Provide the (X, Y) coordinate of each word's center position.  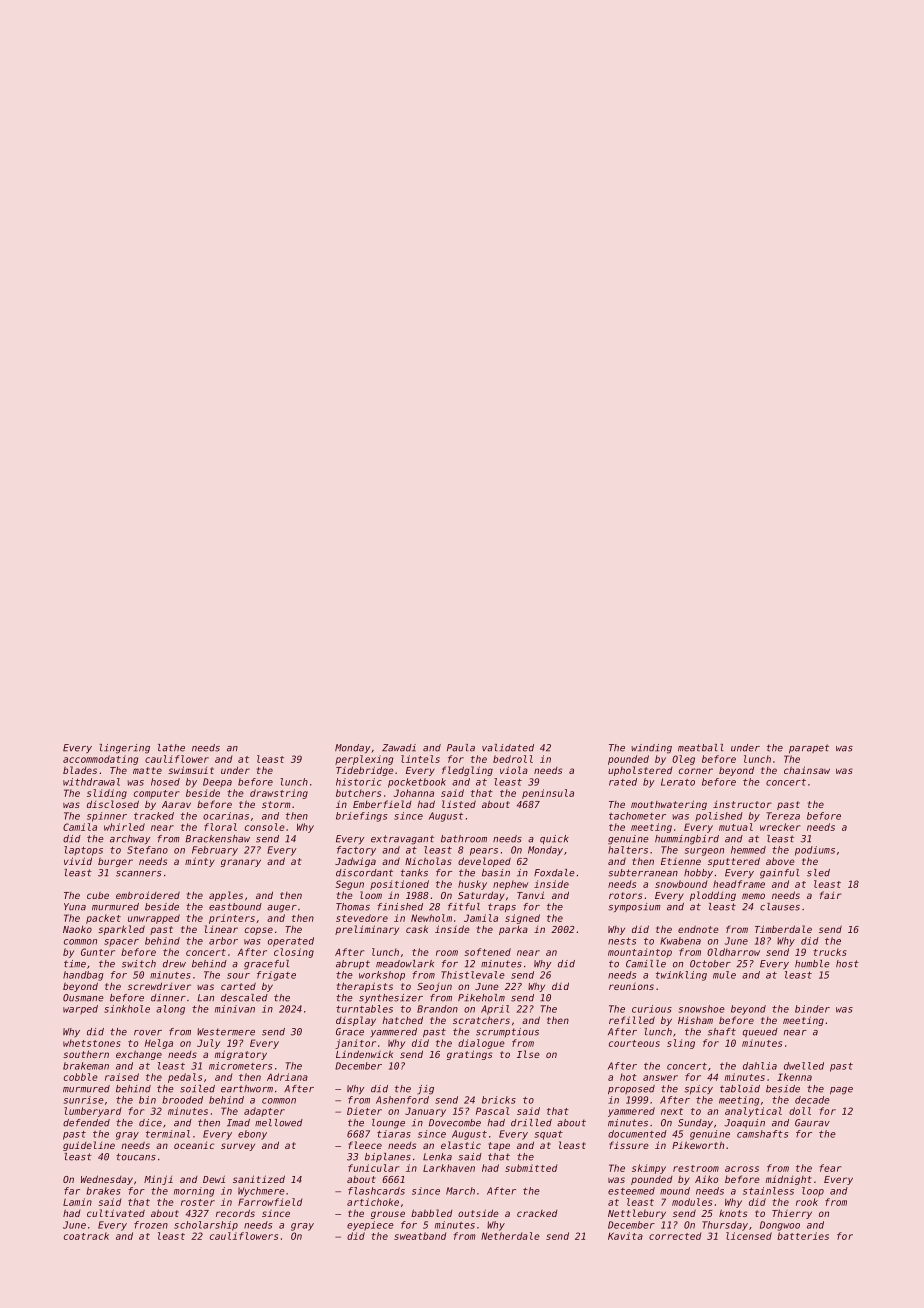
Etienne (681, 861)
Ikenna (794, 1077)
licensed (749, 1236)
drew (174, 964)
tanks (414, 873)
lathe (171, 748)
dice (150, 1123)
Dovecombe (455, 1123)
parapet (809, 748)
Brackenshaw (218, 839)
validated (508, 748)
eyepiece (370, 1226)
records (235, 1213)
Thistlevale (473, 975)
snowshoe (702, 1009)
